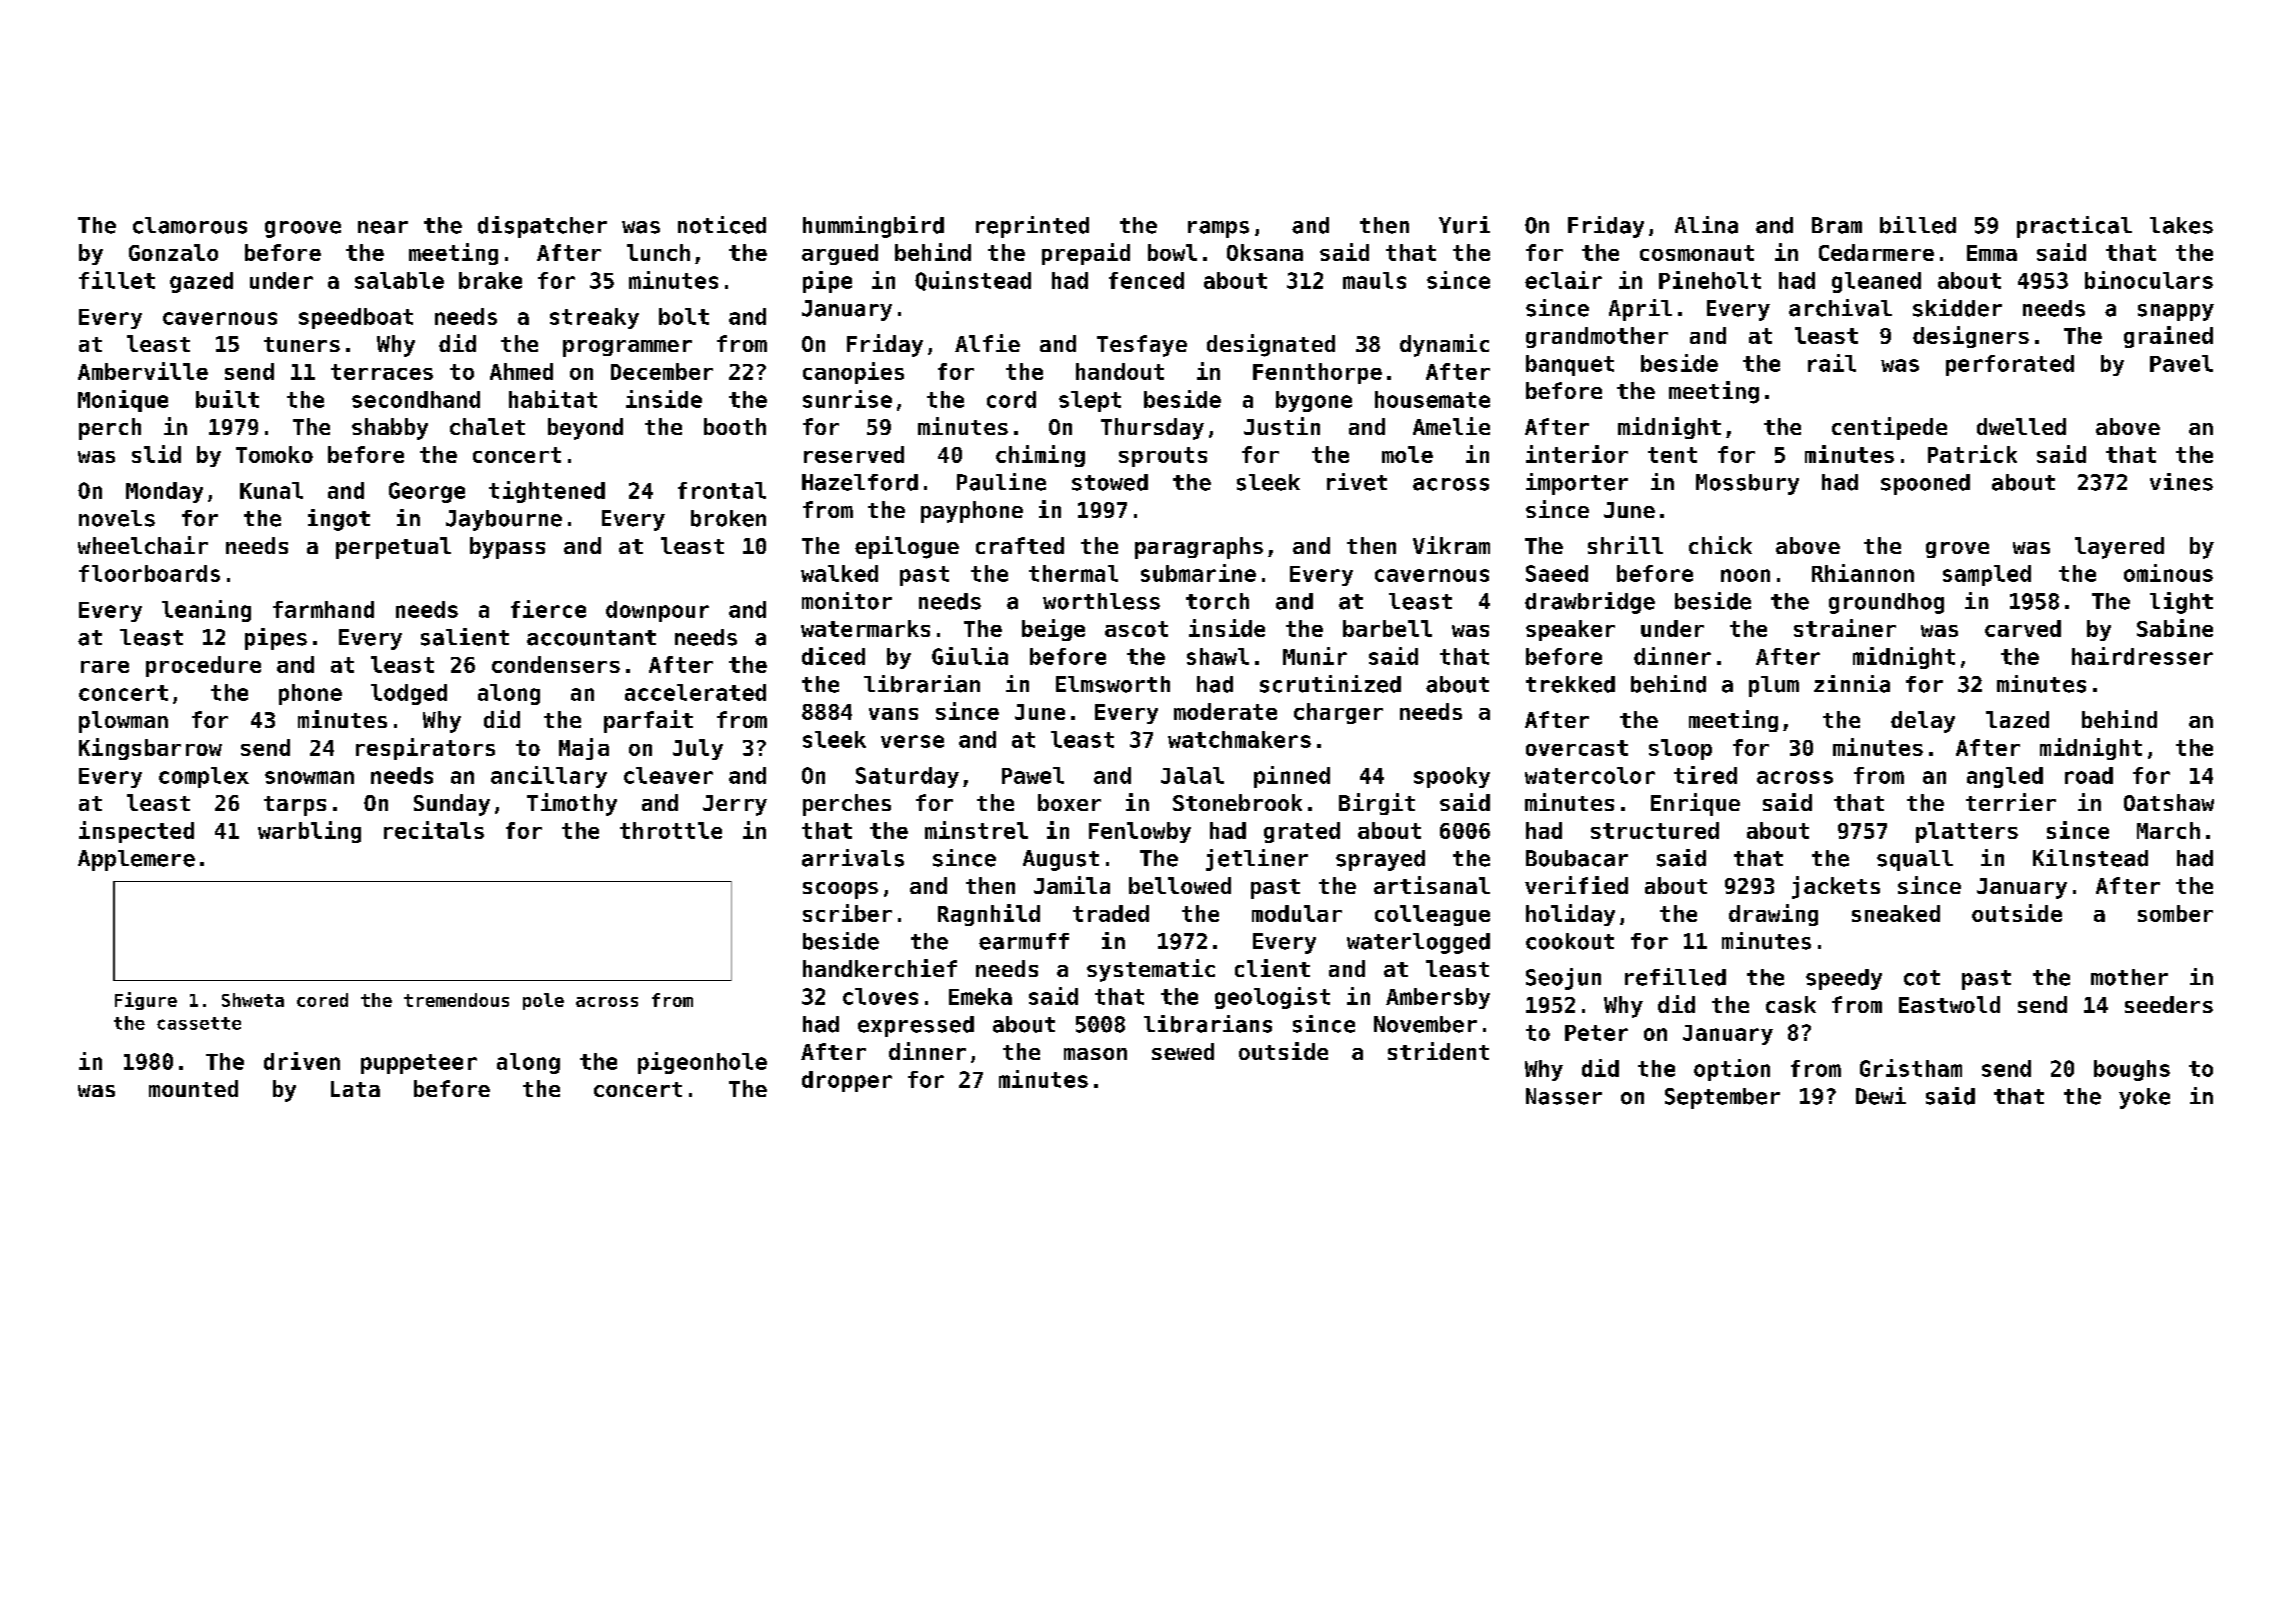 The height and width of the image is (1620, 2292). Describe the element at coordinates (193, 1088) in the image. I see `mounted` at that location.
